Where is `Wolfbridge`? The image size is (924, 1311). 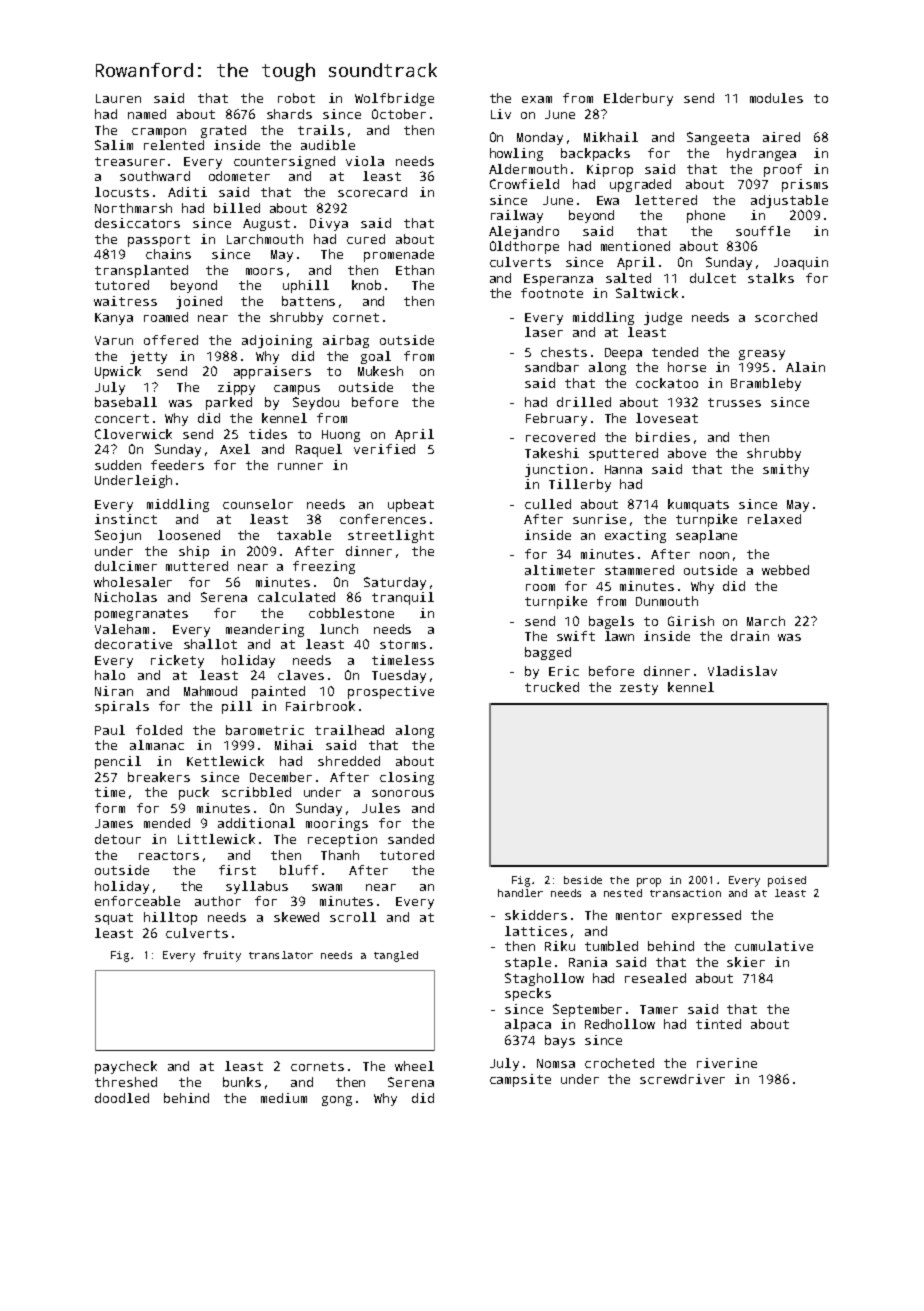
Wolfbridge is located at coordinates (394, 99).
